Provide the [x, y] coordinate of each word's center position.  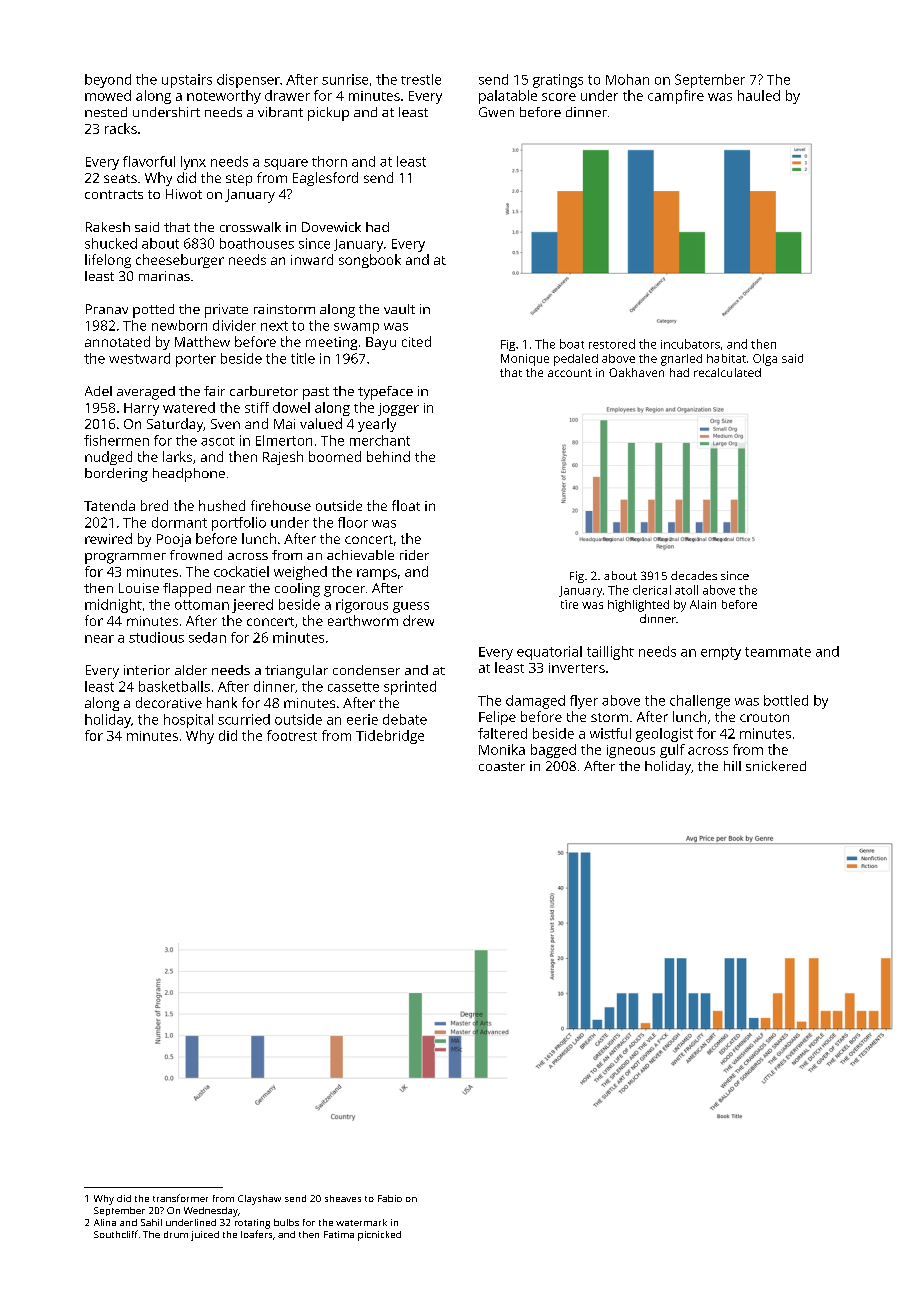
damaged [535, 702]
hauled [759, 95]
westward [139, 358]
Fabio [390, 1198]
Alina [105, 1222]
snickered [776, 766]
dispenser [248, 81]
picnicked [379, 1236]
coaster [502, 766]
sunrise [345, 79]
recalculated [727, 372]
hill [732, 766]
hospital [188, 721]
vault [399, 309]
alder [191, 670]
